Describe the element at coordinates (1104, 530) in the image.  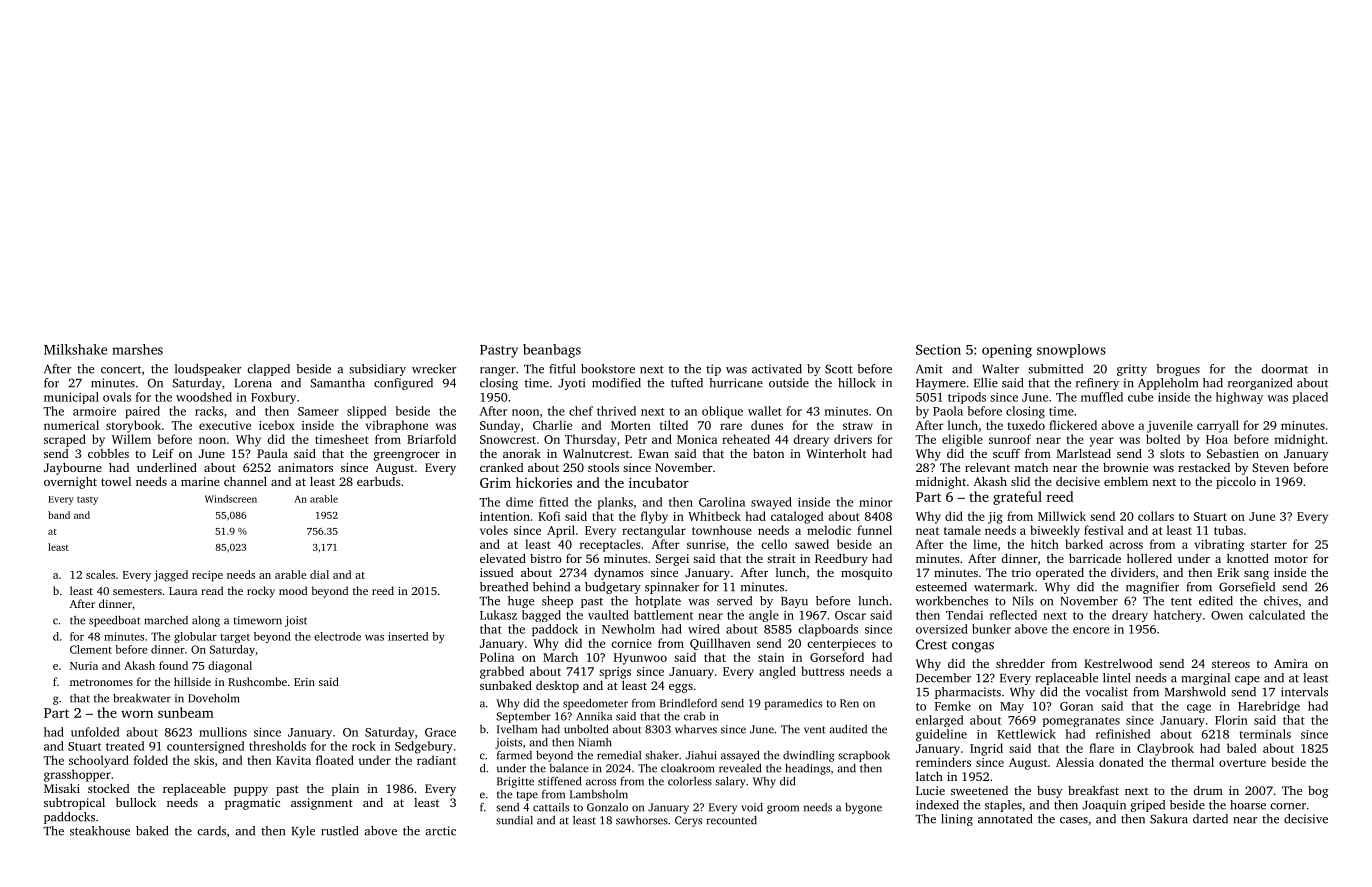
I see `festival` at that location.
